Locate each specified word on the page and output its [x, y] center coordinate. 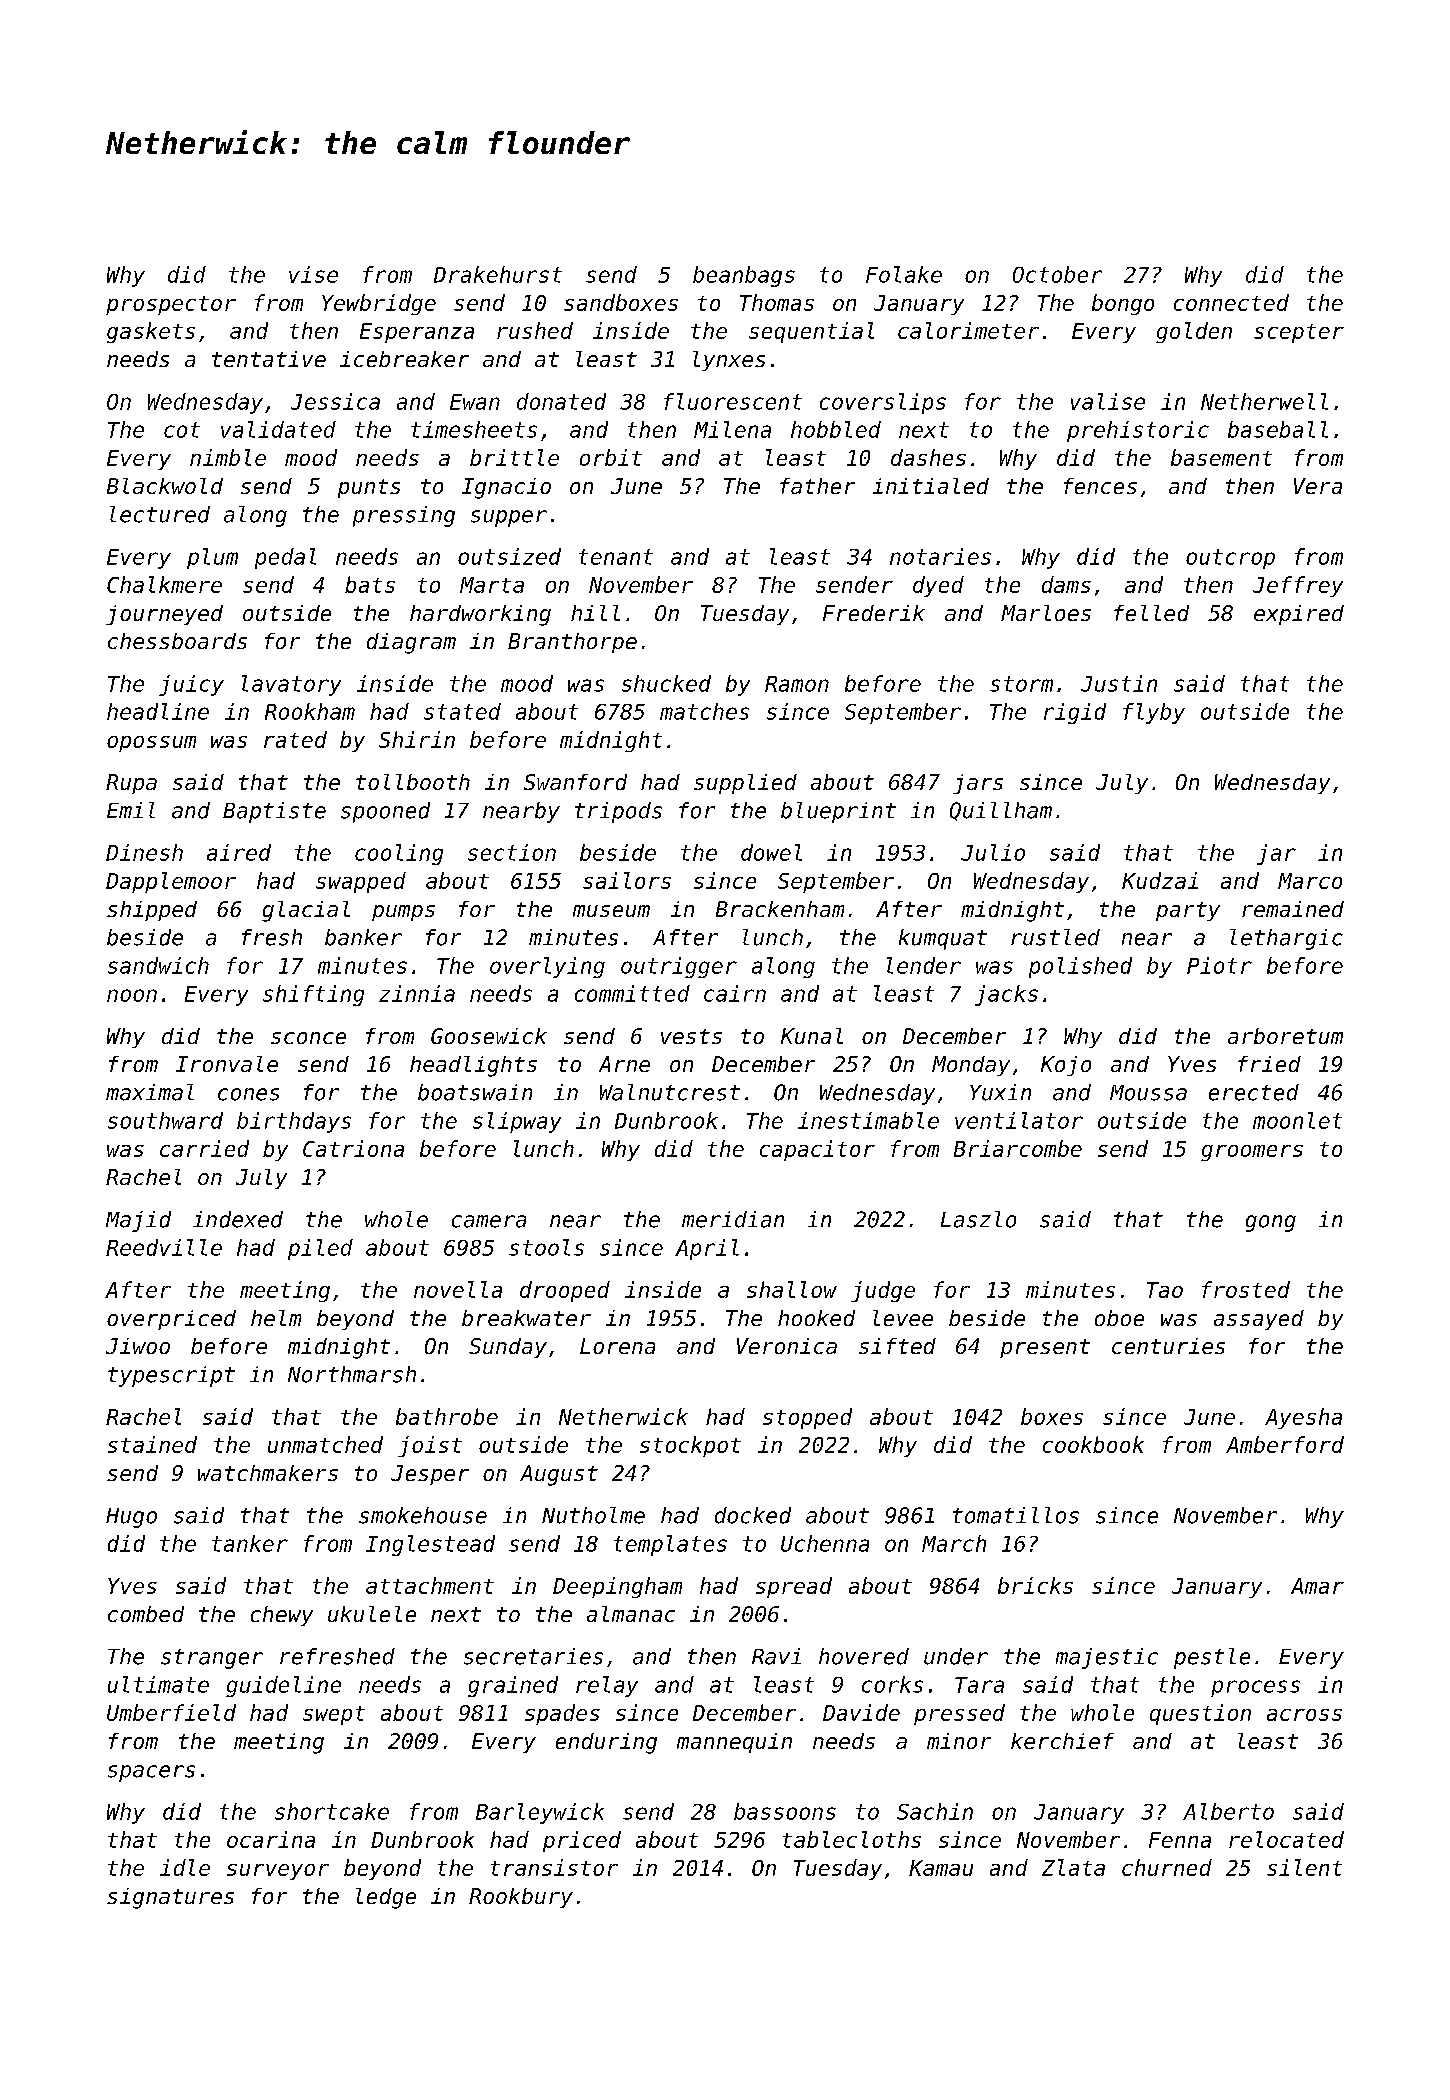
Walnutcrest [670, 1092]
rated [295, 739]
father [817, 486]
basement [1221, 457]
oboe [1119, 1318]
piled [320, 1249]
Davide [861, 1712]
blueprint [838, 812]
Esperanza [417, 333]
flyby [1154, 713]
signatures [170, 1898]
